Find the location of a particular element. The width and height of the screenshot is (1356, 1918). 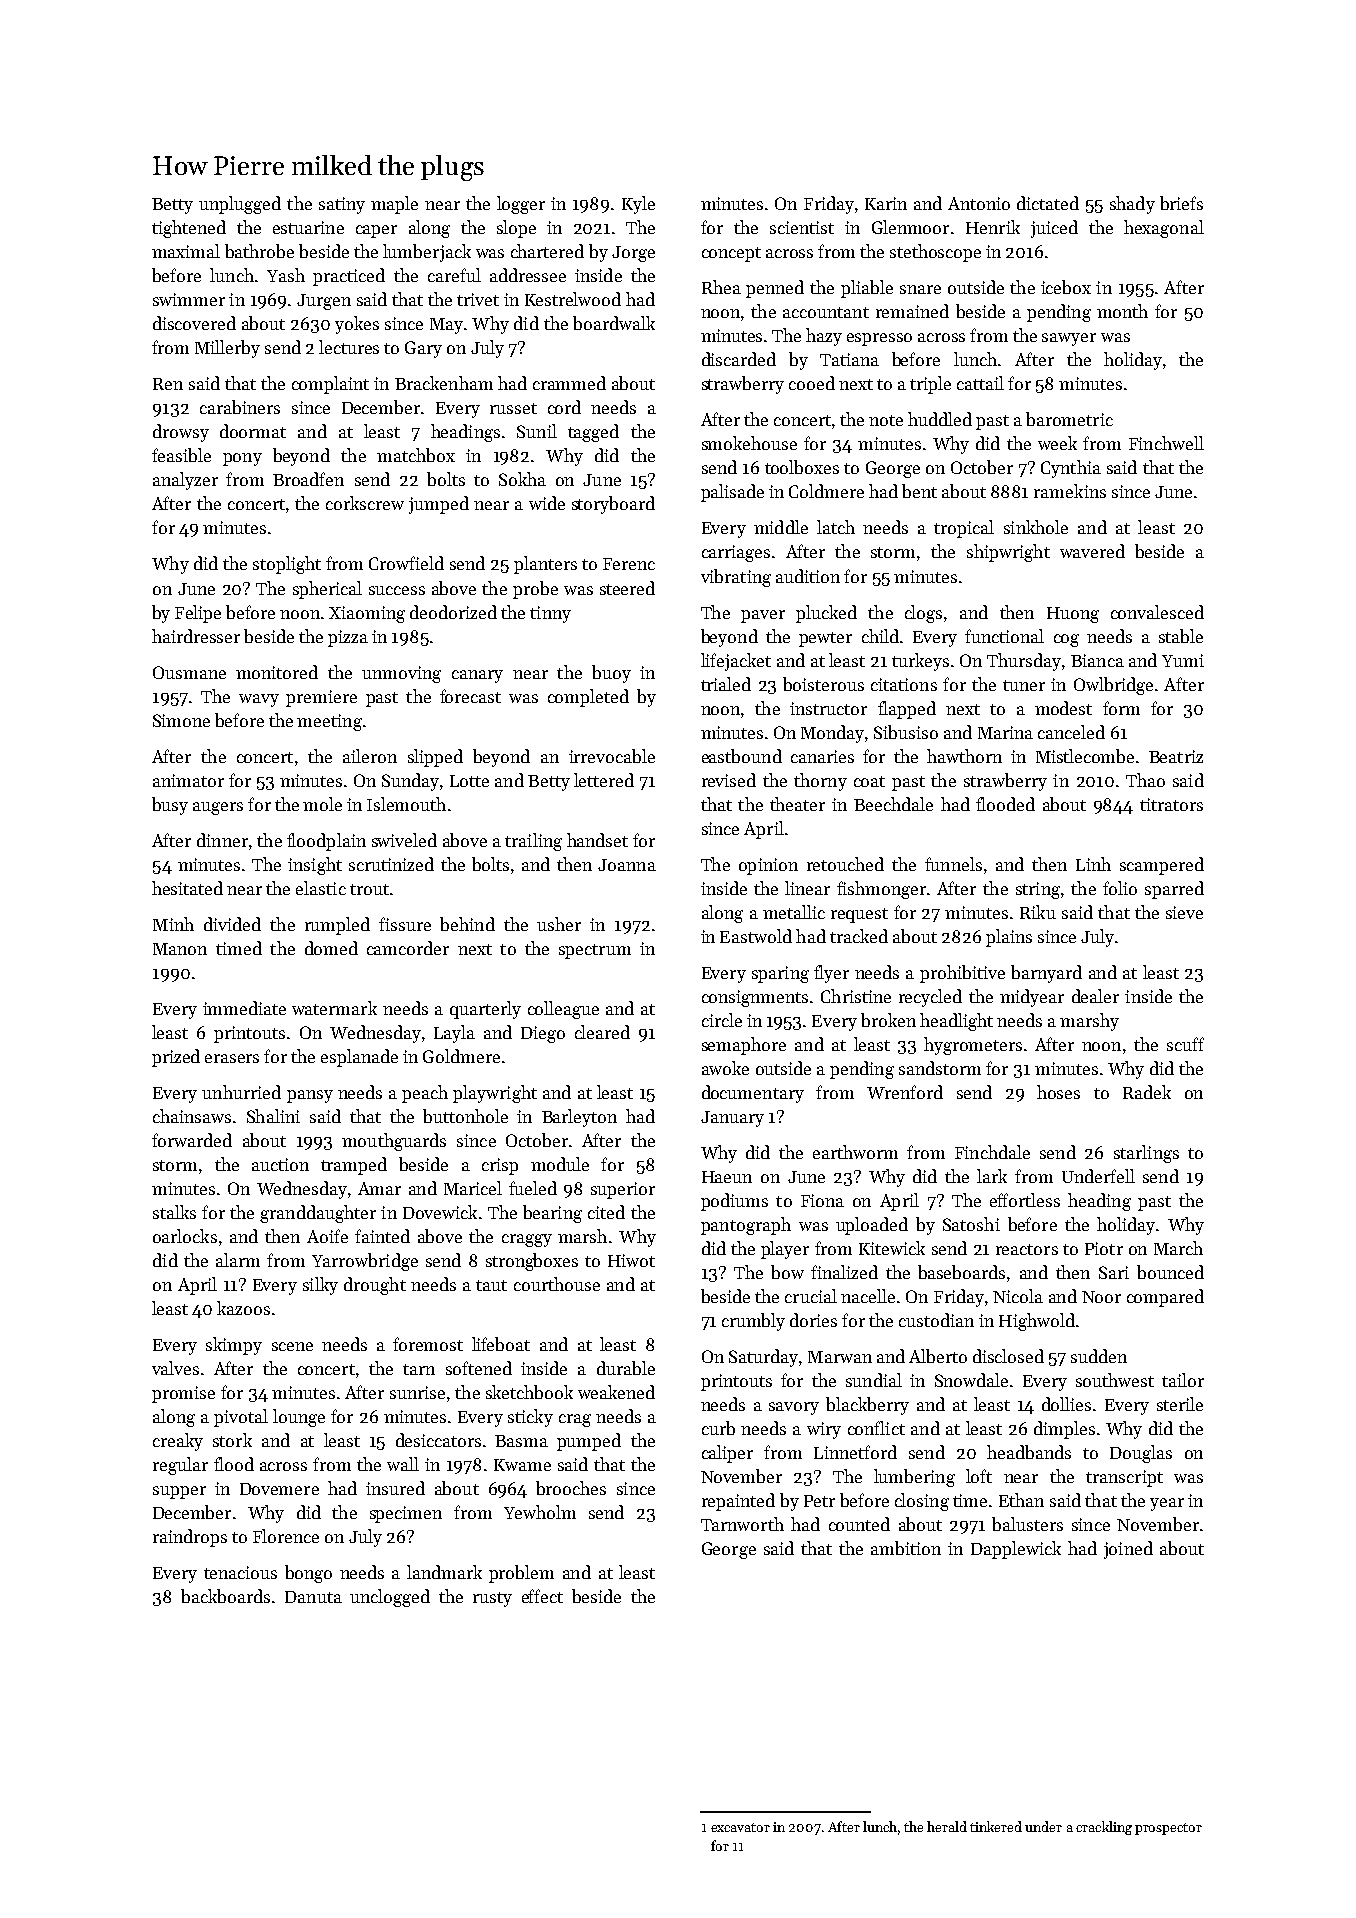

excavator is located at coordinates (740, 1827).
